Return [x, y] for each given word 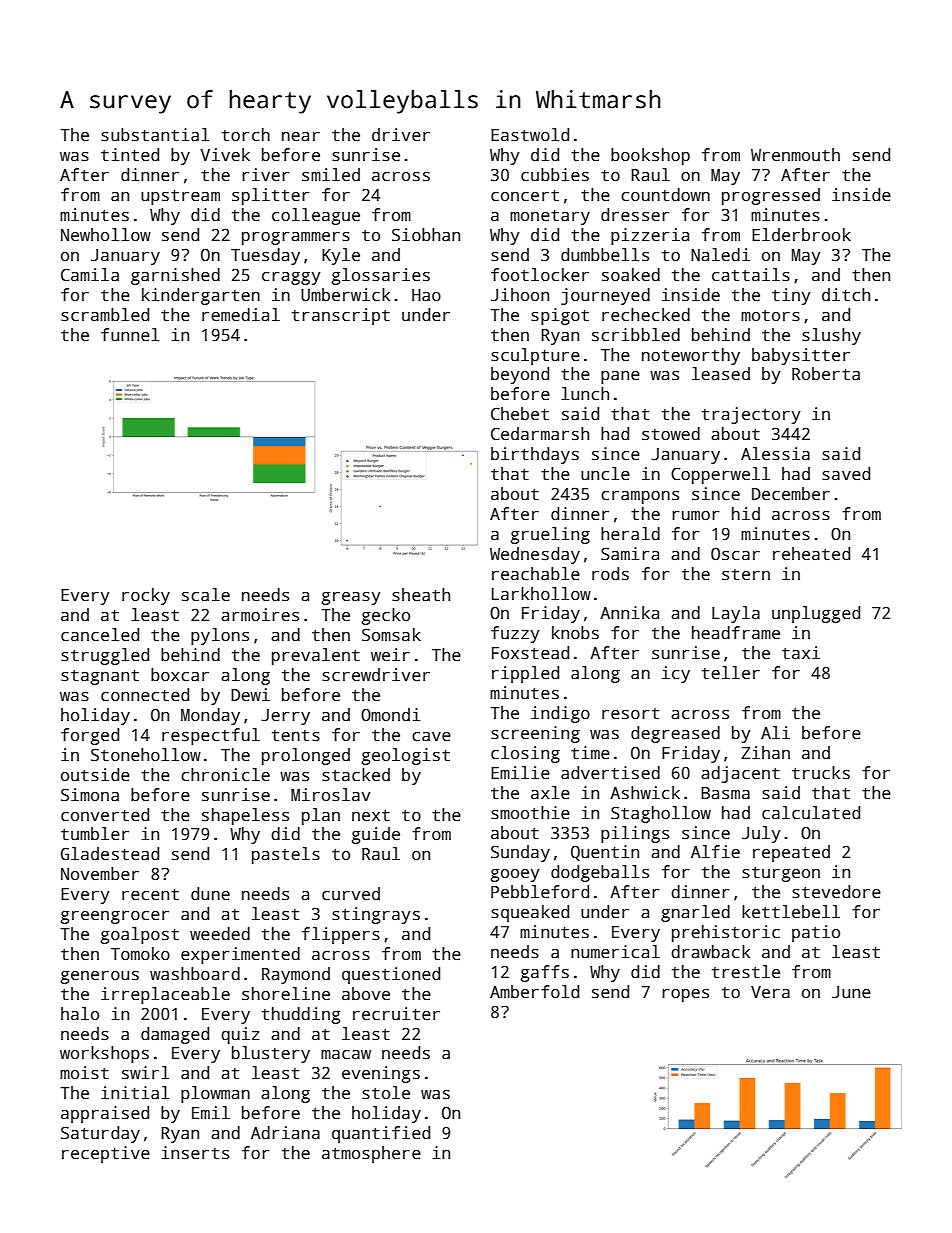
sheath [421, 595]
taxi [801, 653]
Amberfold [534, 992]
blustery [271, 1054]
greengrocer [115, 917]
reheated [811, 554]
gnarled [695, 913]
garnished [175, 276]
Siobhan [426, 235]
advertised [610, 773]
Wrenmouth [795, 155]
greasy [351, 598]
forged [90, 736]
